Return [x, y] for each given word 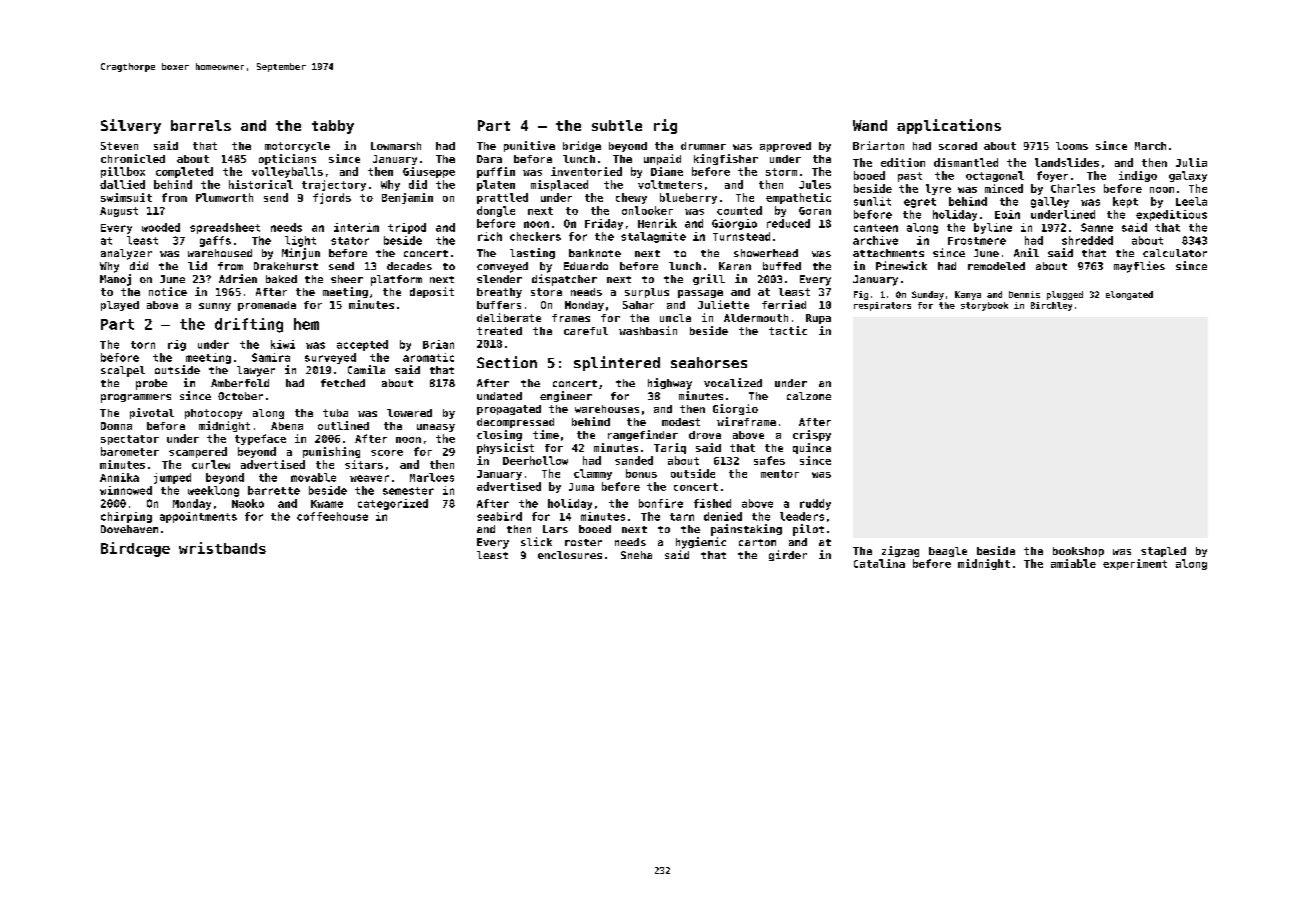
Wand [870, 125]
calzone [809, 396]
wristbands [222, 548]
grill [709, 279]
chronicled [133, 158]
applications [949, 126]
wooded [161, 227]
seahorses [709, 362]
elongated [1129, 295]
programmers [136, 398]
